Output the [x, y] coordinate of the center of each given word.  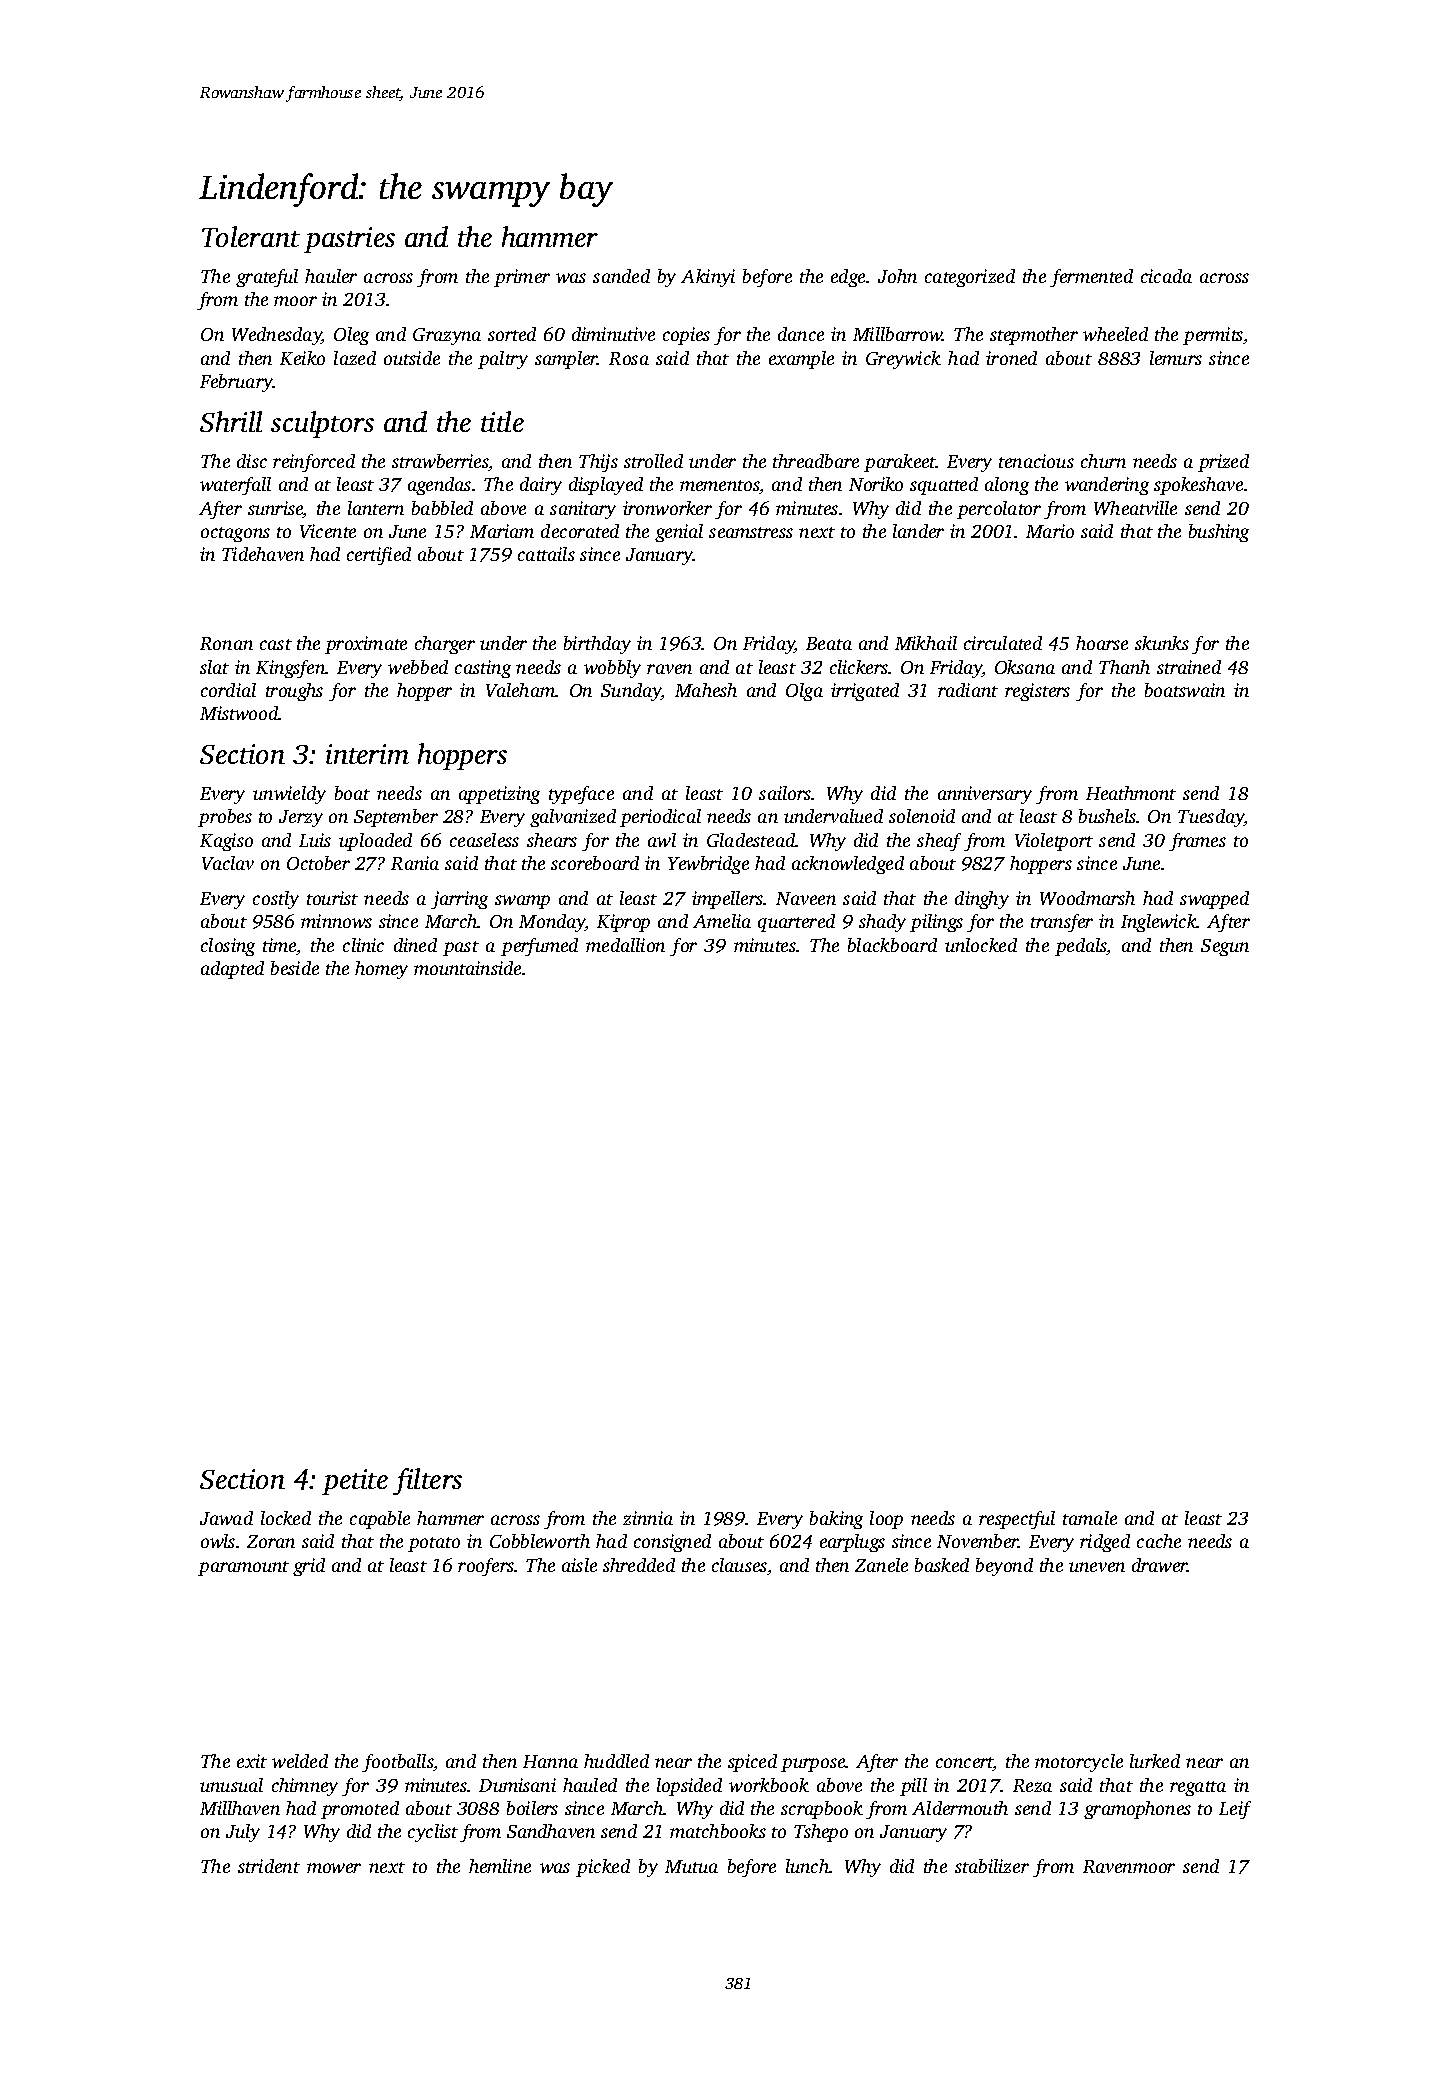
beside [295, 968]
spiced [752, 1763]
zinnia [648, 1518]
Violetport [1054, 842]
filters [427, 1481]
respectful [1017, 1520]
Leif [1235, 1810]
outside [412, 358]
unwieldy [289, 795]
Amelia [722, 921]
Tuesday [1211, 818]
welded [300, 1761]
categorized [970, 278]
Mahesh [706, 690]
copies [686, 336]
